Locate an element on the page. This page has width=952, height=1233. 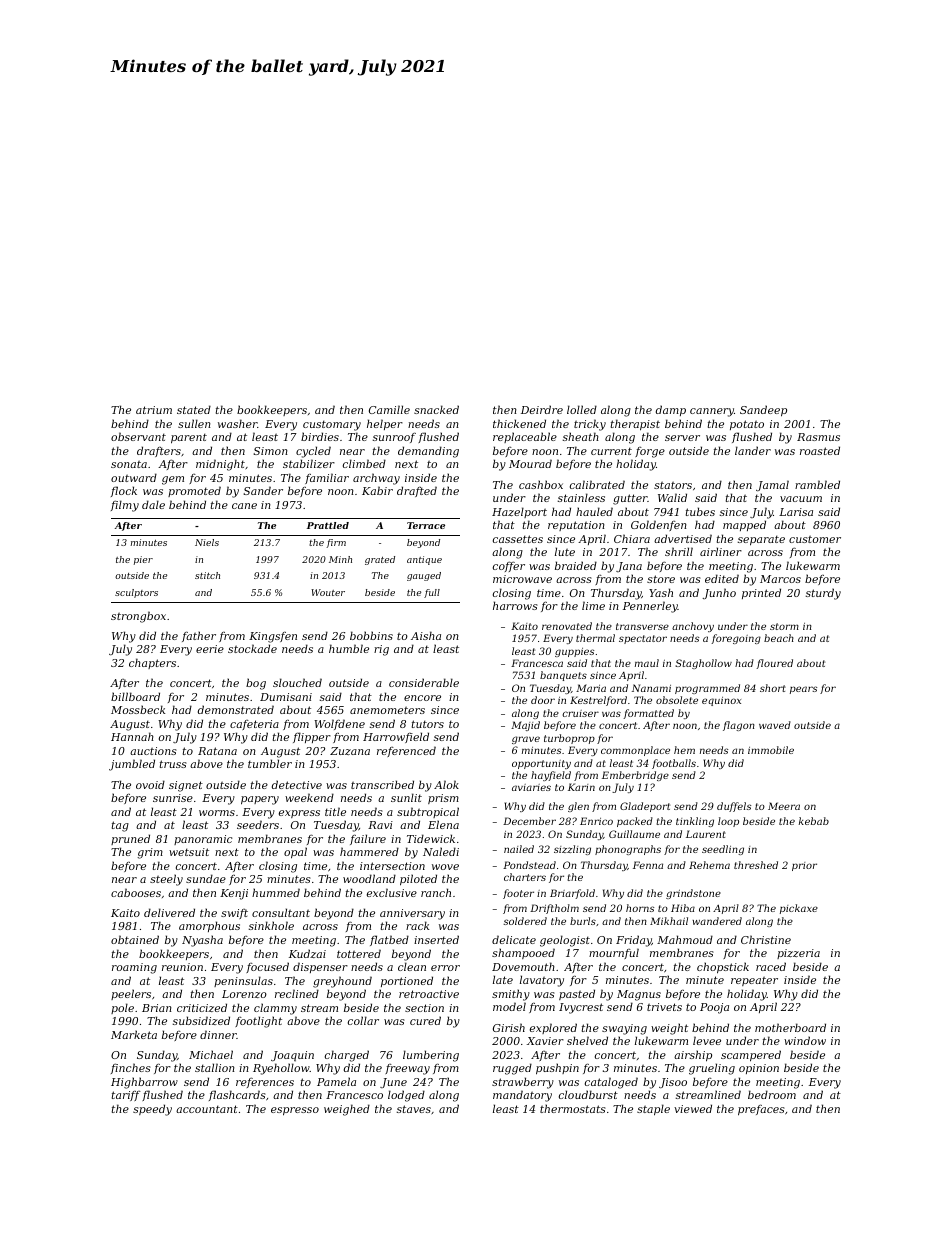
cabooses is located at coordinates (136, 892).
